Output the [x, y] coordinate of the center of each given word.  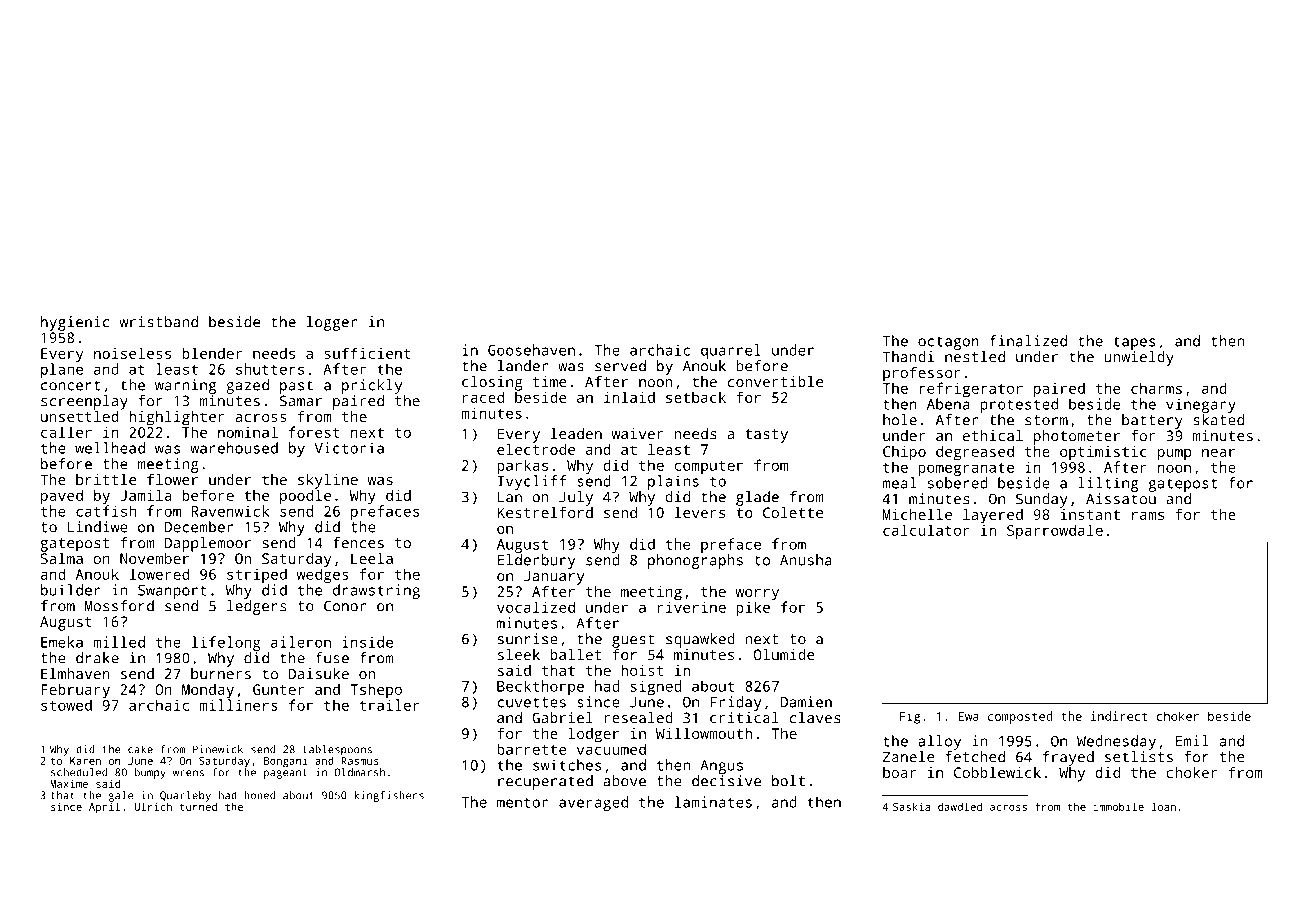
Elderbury [536, 561]
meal [899, 483]
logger [332, 323]
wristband [158, 322]
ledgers [257, 607]
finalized [1028, 341]
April [104, 807]
